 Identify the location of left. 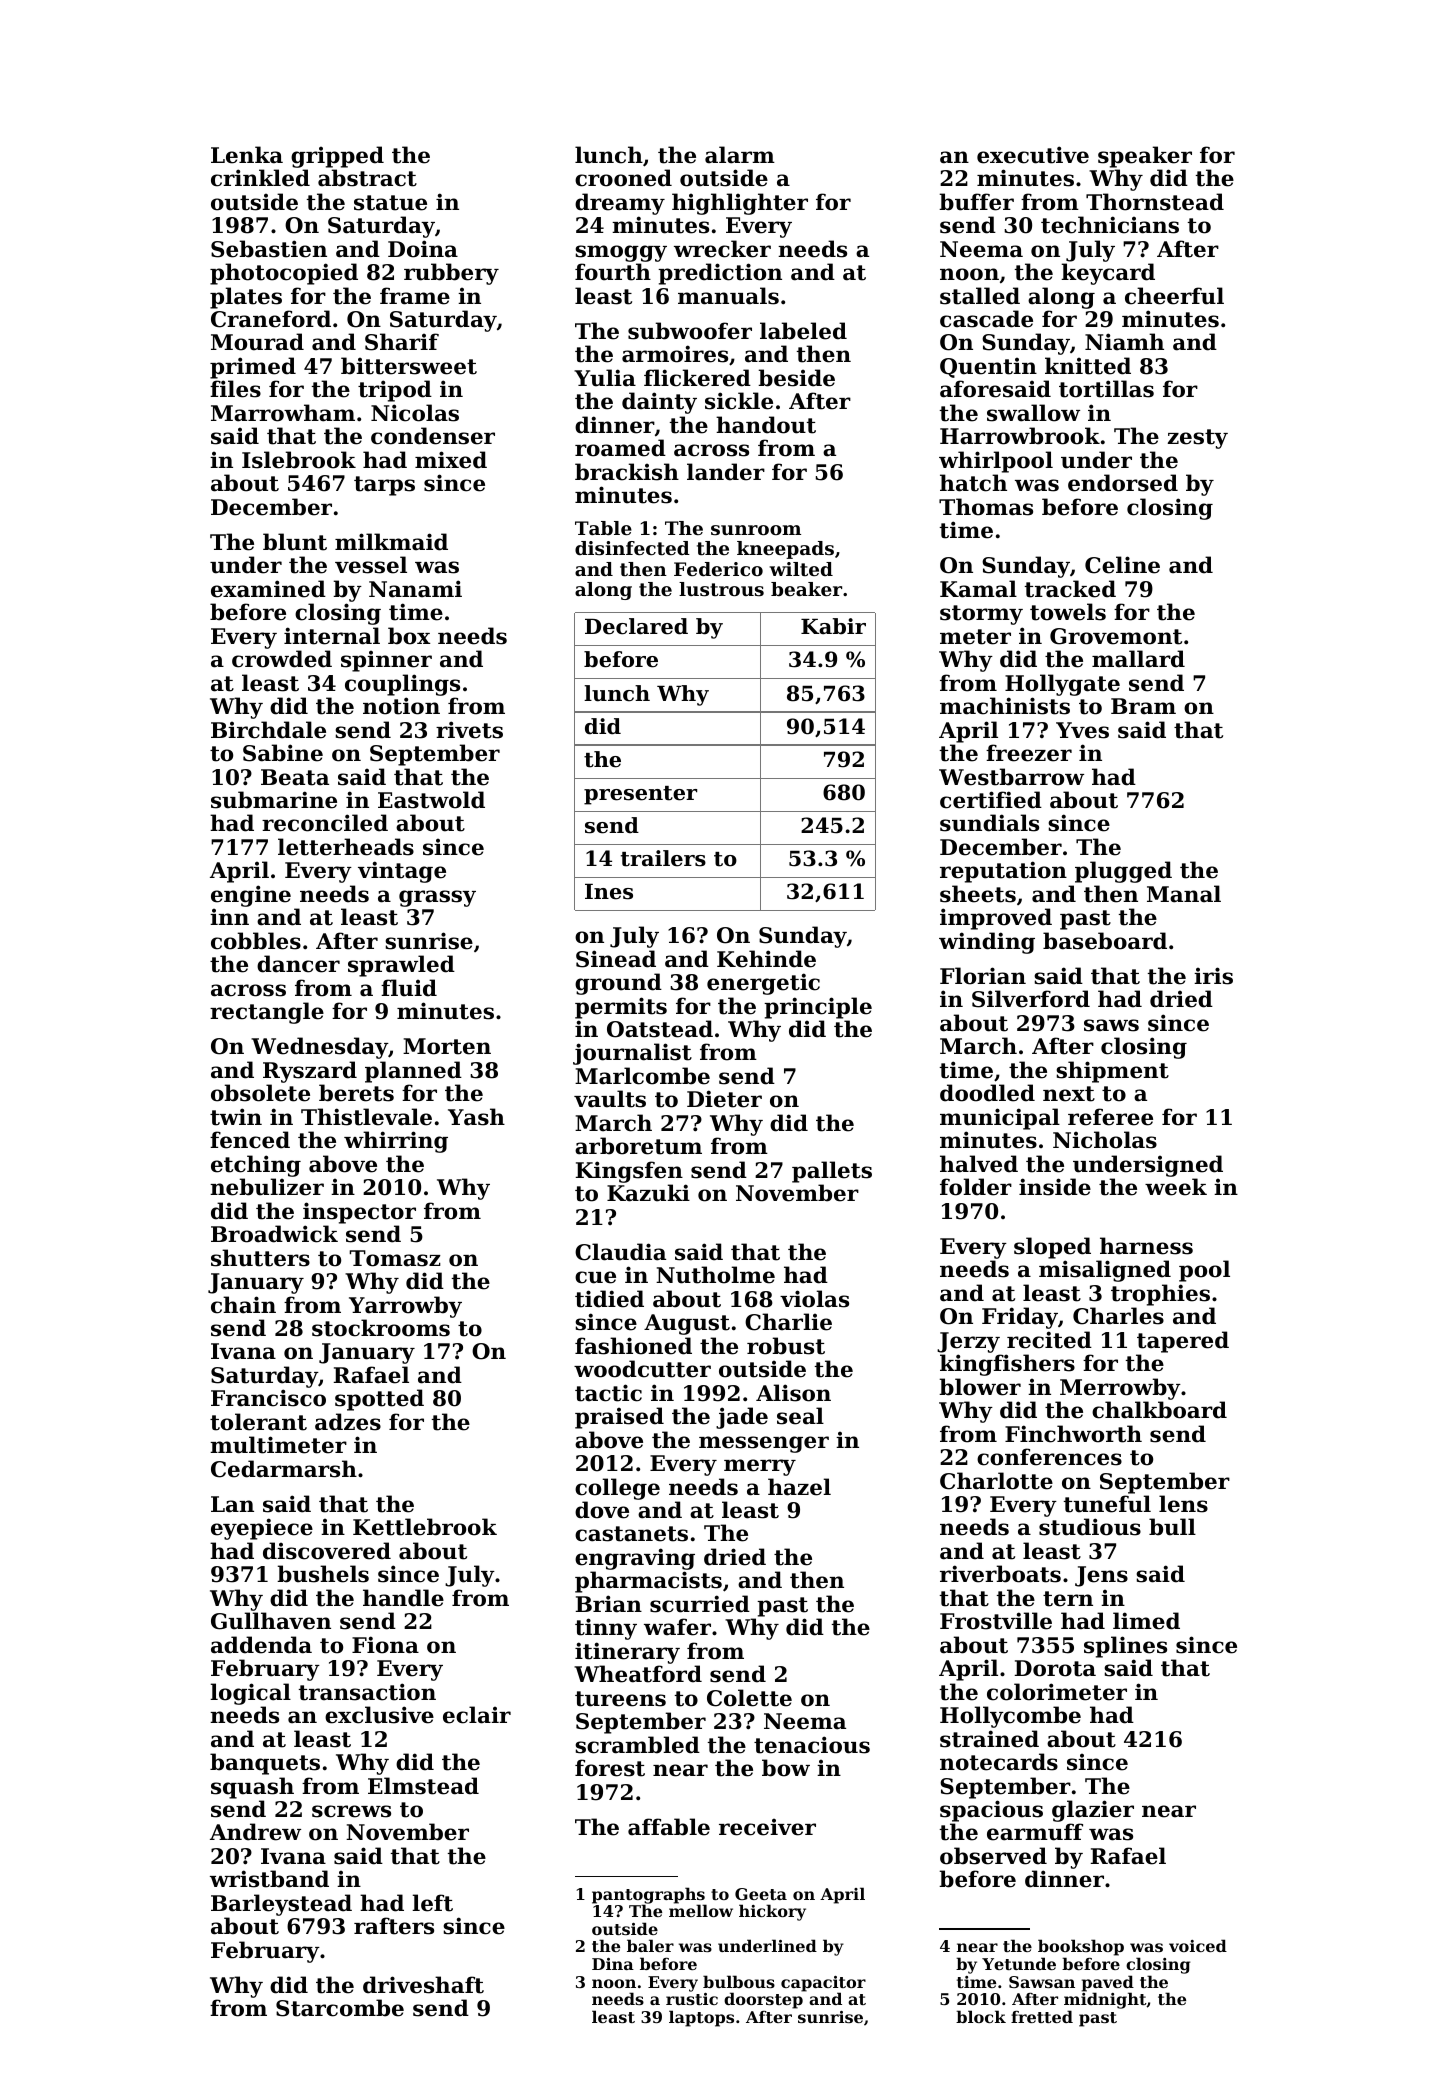
(432, 1903).
